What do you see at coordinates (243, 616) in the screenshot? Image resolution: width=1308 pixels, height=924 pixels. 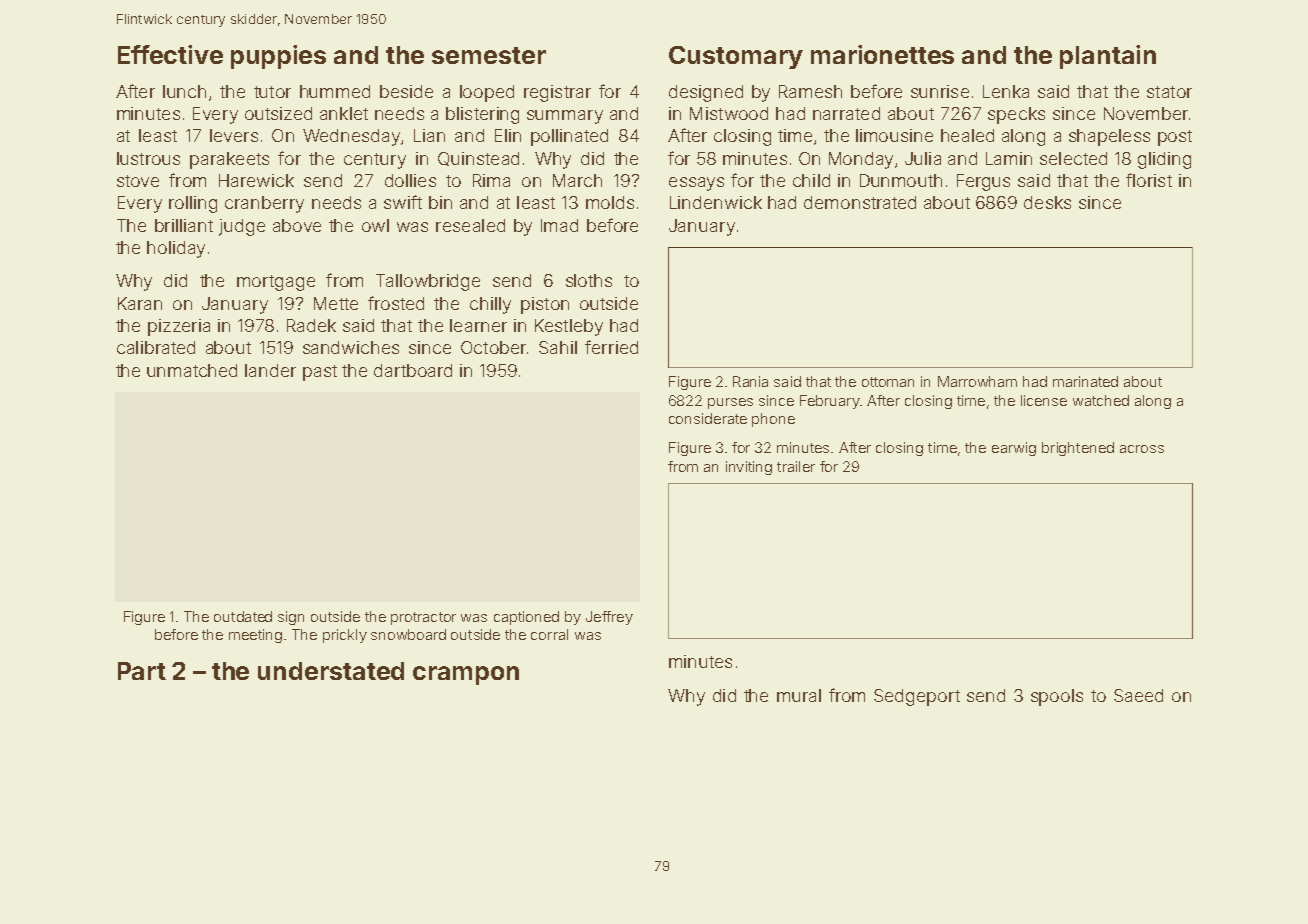 I see `outdated` at bounding box center [243, 616].
